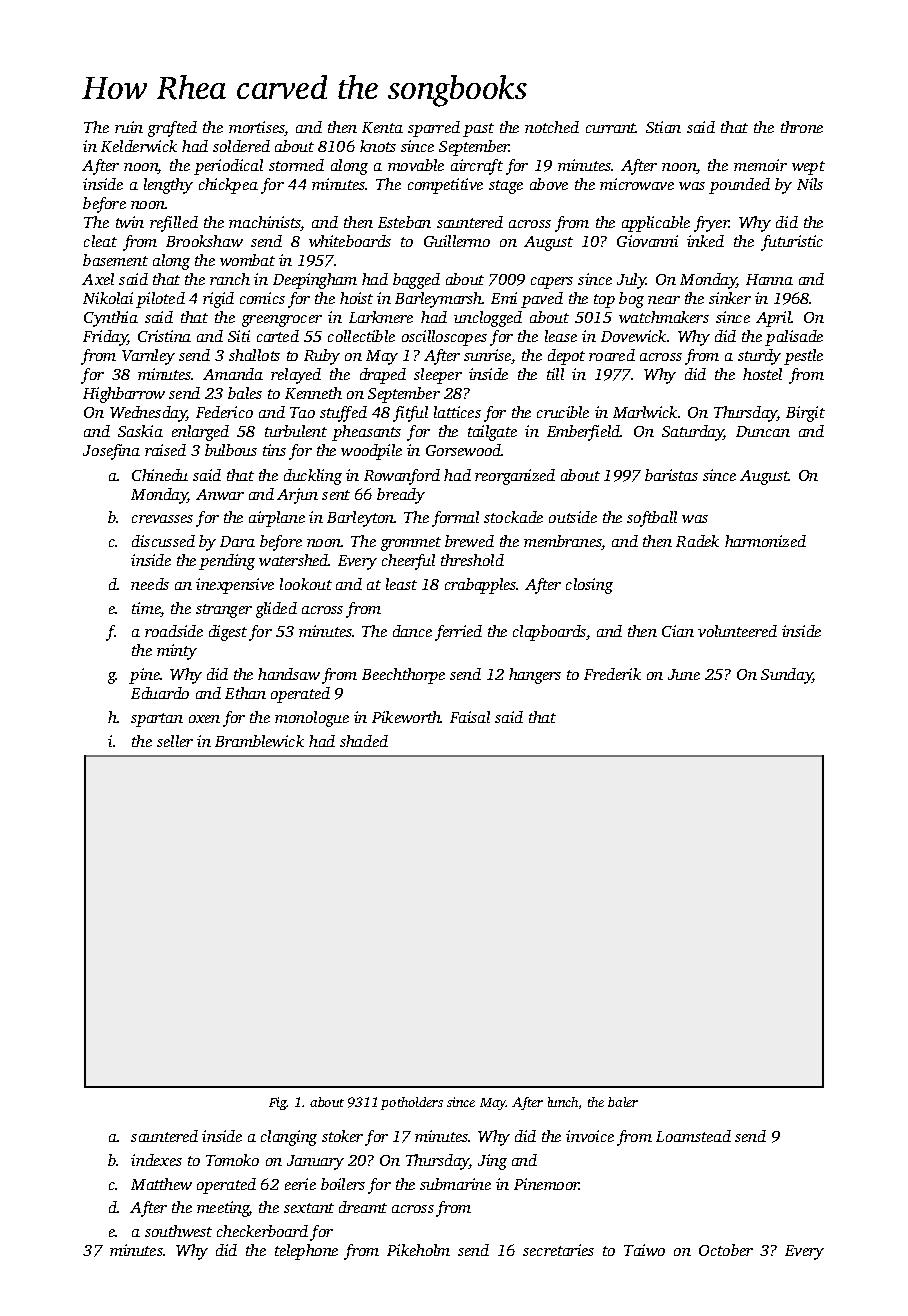  What do you see at coordinates (760, 165) in the screenshot?
I see `memoir` at bounding box center [760, 165].
